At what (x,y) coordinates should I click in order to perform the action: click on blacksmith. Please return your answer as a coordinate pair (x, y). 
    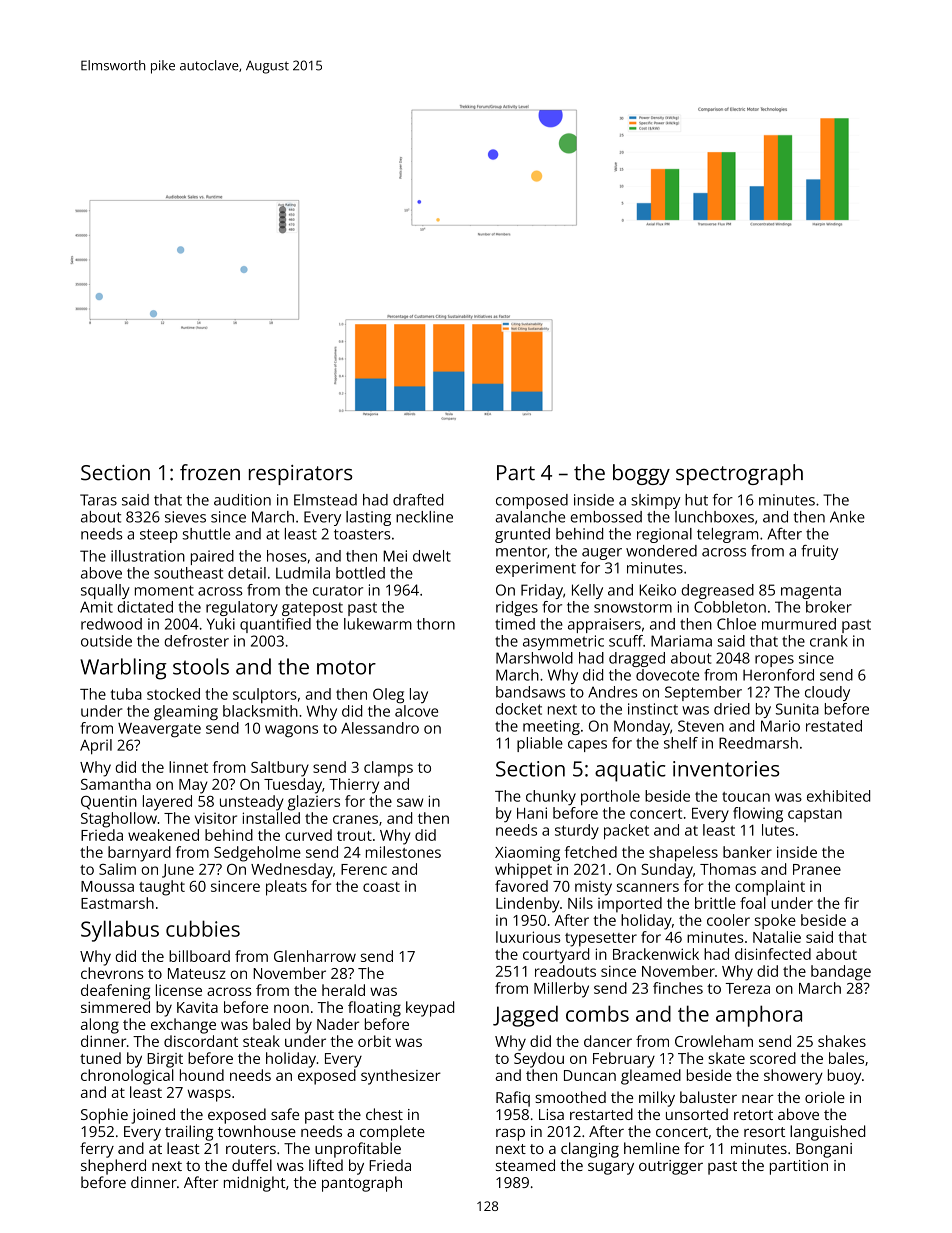
    Looking at the image, I should click on (260, 711).
